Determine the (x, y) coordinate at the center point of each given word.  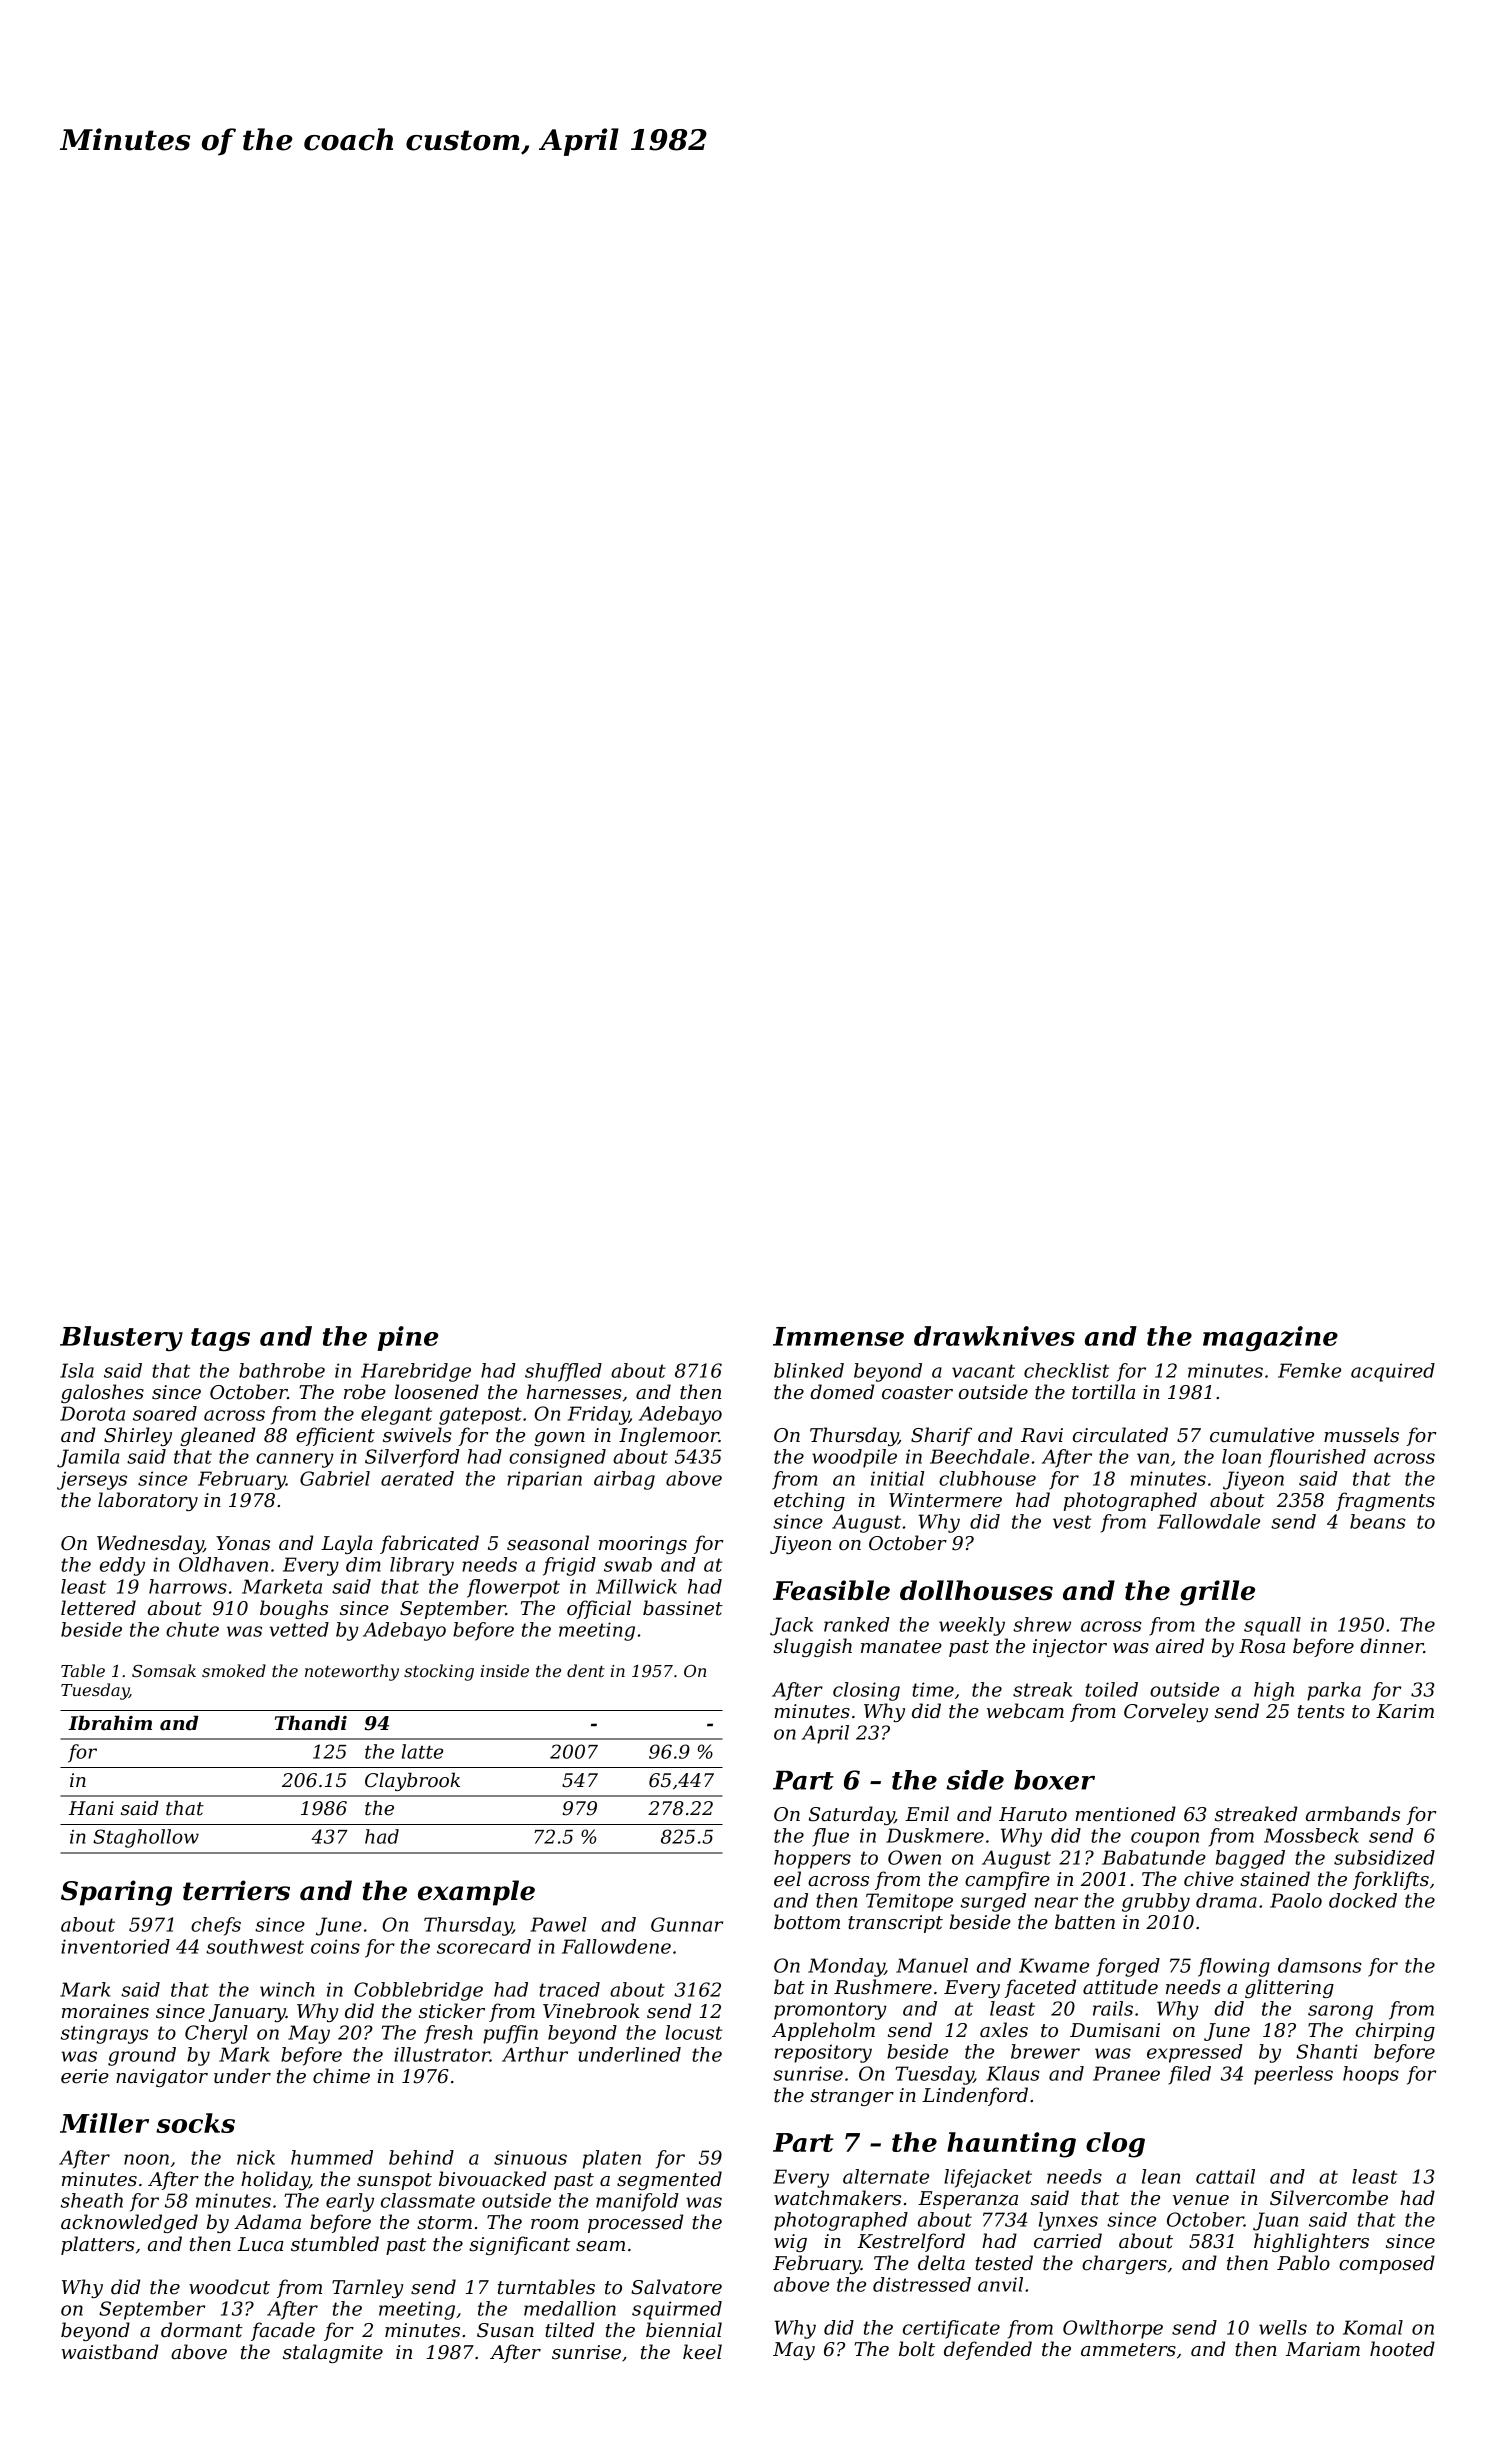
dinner (1392, 1646)
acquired (1393, 1372)
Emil (927, 1813)
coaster (917, 1393)
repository (823, 2053)
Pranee (1126, 2073)
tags (220, 1339)
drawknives (994, 1336)
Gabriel (335, 1478)
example (476, 1893)
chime (341, 2076)
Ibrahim (110, 1723)
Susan (505, 2330)
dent (586, 1670)
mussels (1361, 1435)
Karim (1405, 1711)
